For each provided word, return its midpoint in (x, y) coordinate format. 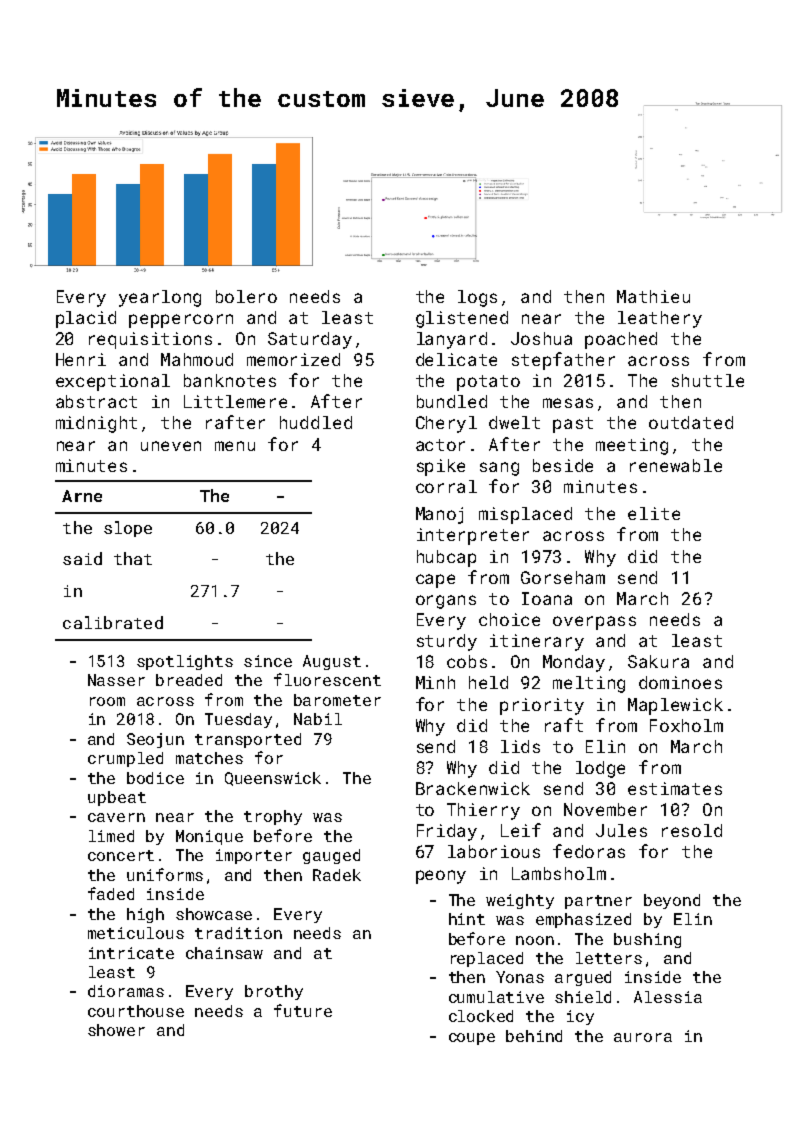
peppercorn (181, 321)
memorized (293, 359)
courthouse (136, 1011)
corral (446, 486)
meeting (632, 446)
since (268, 661)
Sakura (658, 661)
